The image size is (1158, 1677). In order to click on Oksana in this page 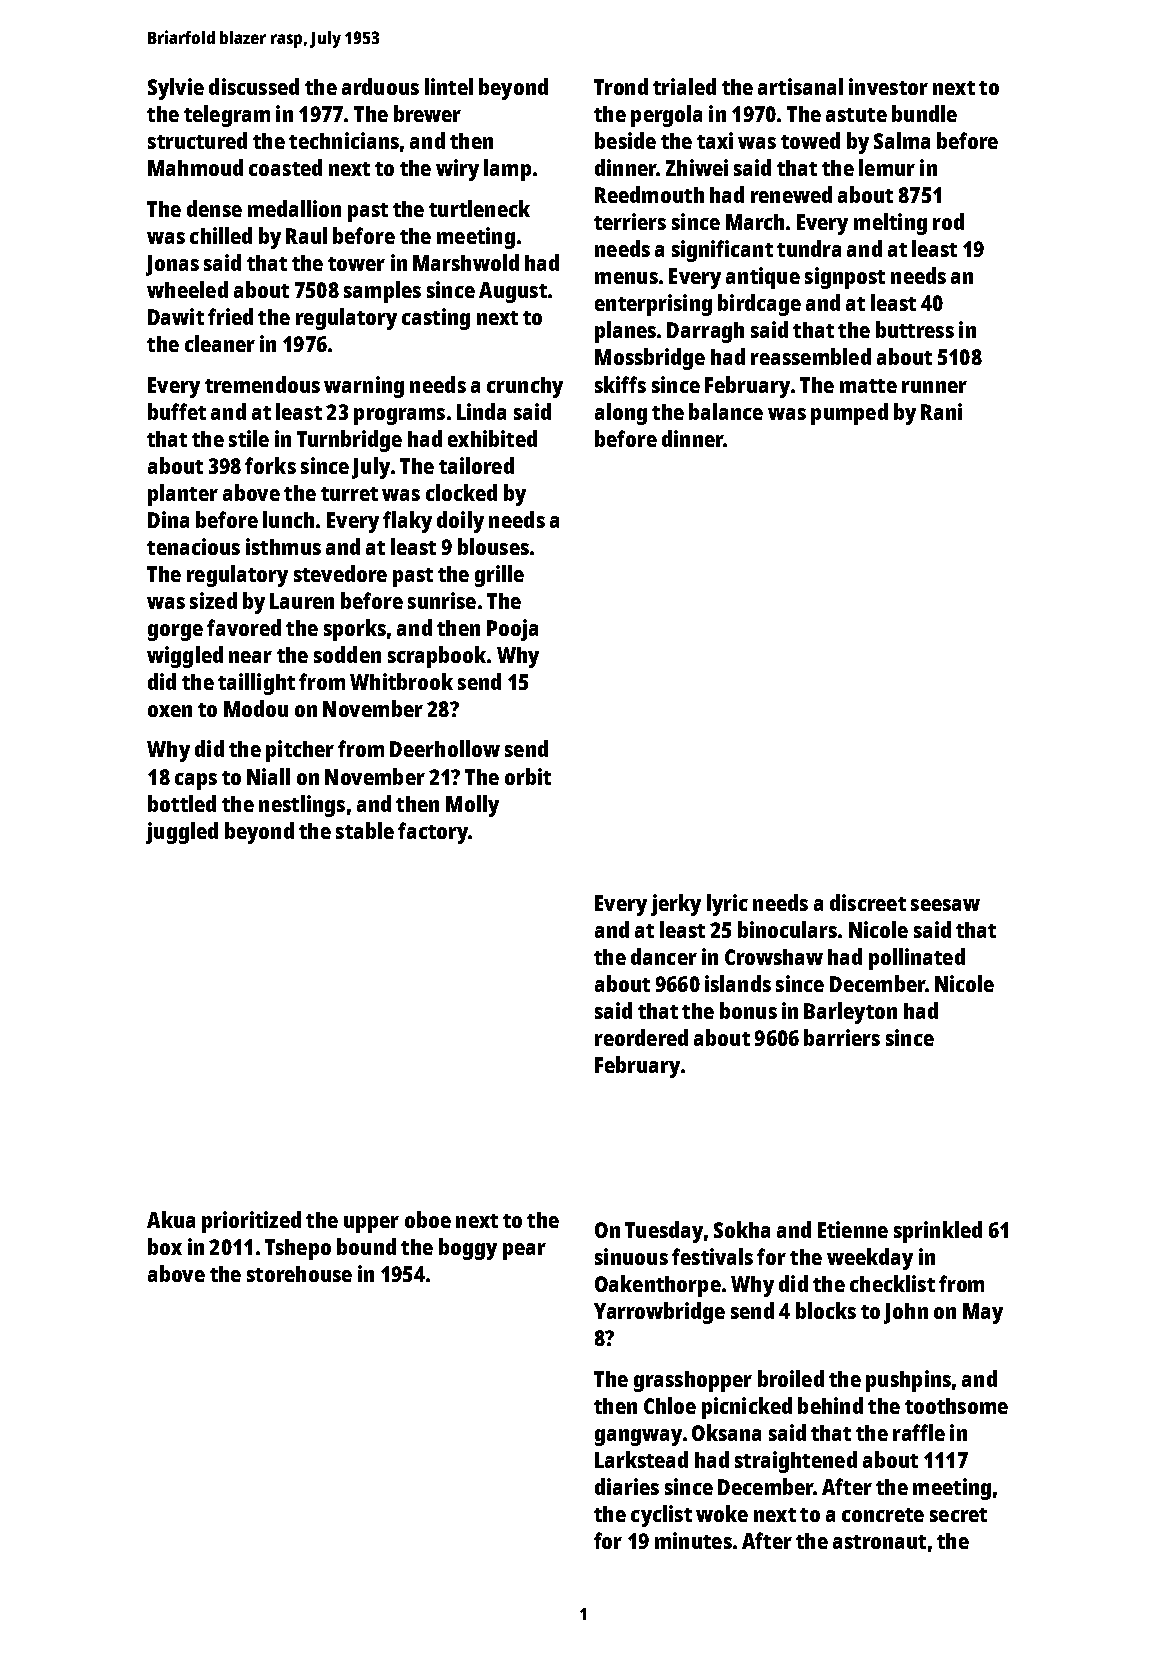, I will do `click(726, 1432)`.
